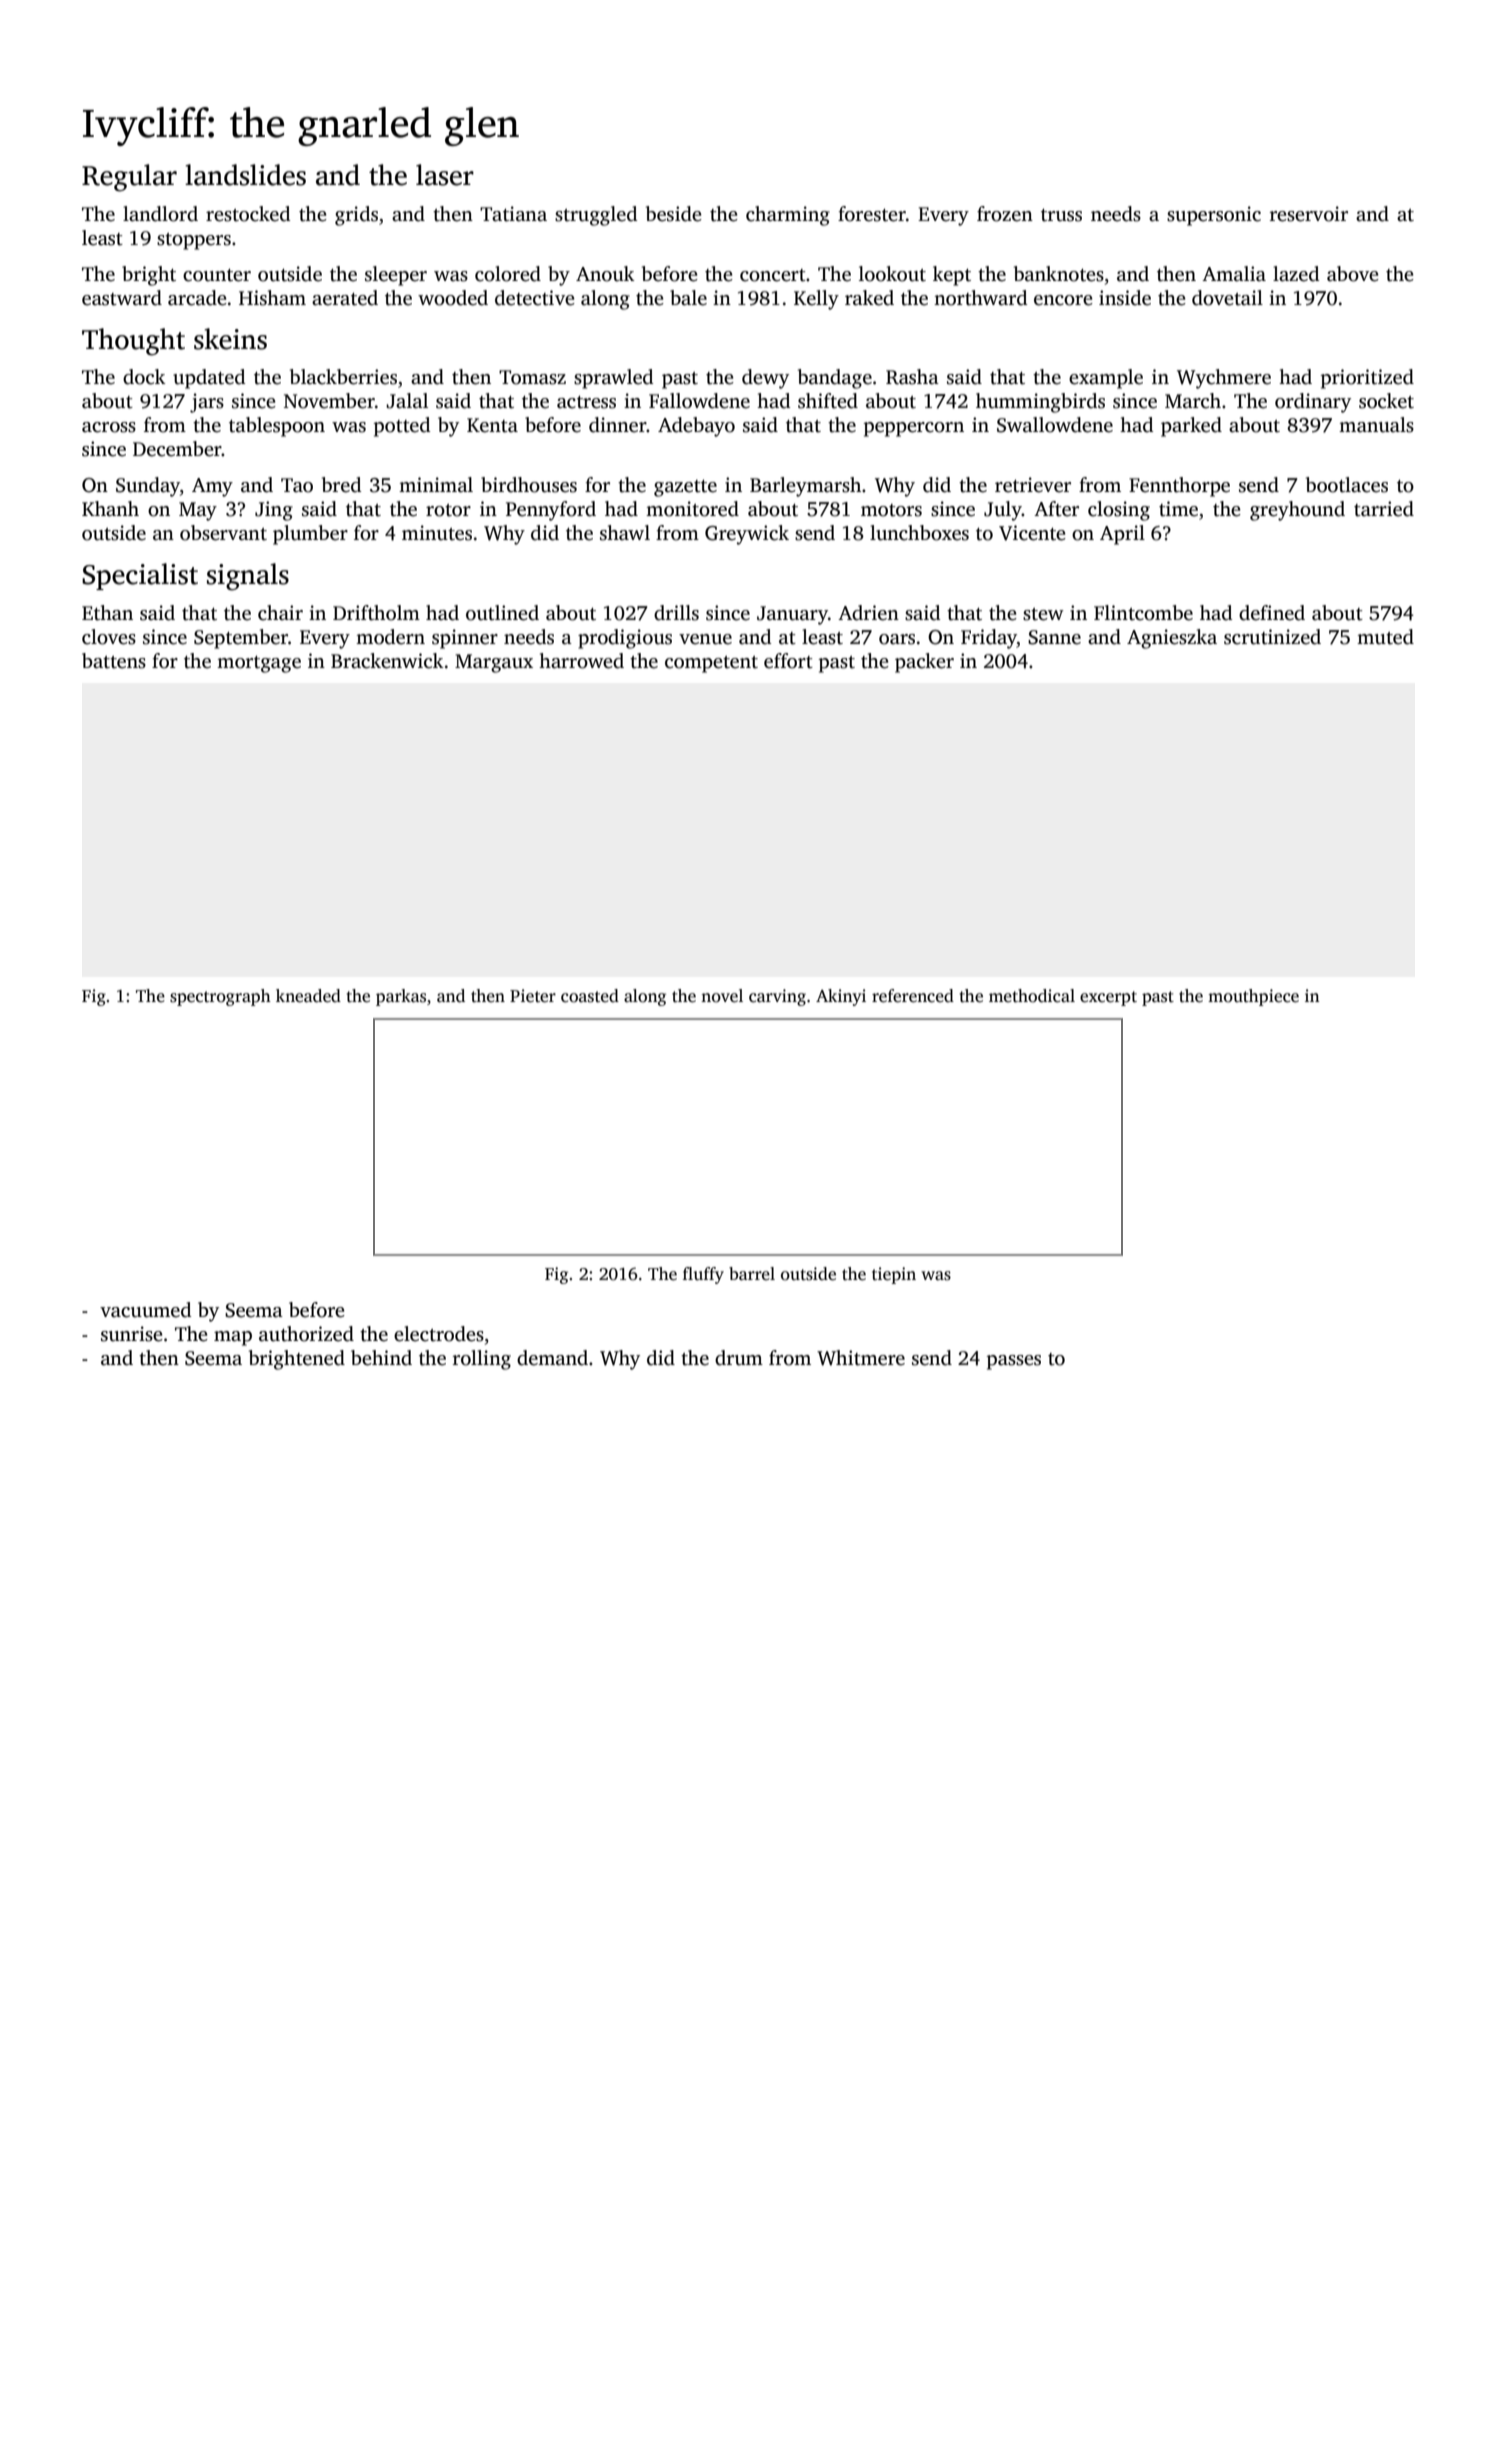 The width and height of the screenshot is (1496, 2464). Describe the element at coordinates (132, 1334) in the screenshot. I see `sunrise` at that location.
